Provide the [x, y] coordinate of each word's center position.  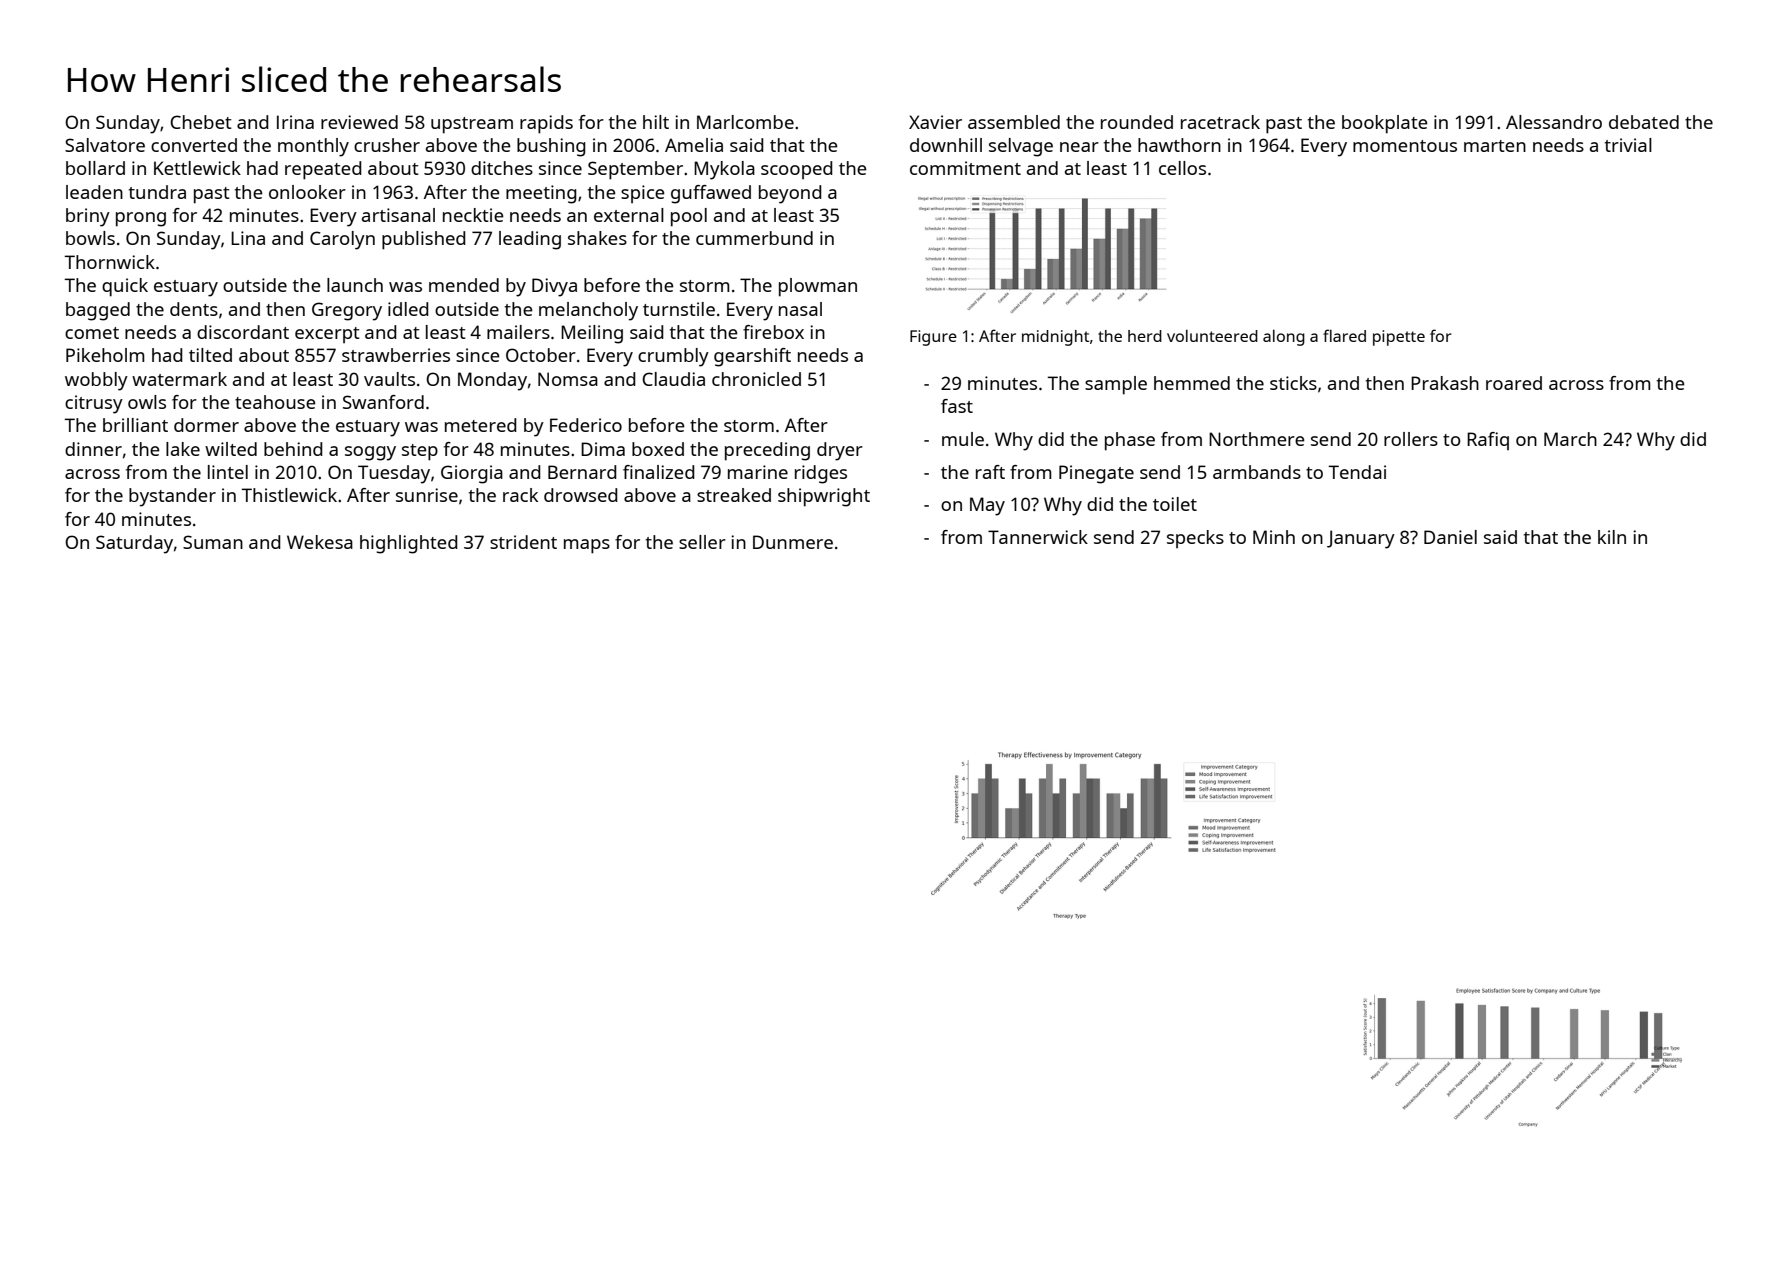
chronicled [756, 379]
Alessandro [1554, 122]
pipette [1399, 338]
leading [530, 240]
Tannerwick [1038, 537]
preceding [767, 451]
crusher [387, 145]
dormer [206, 425]
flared [1344, 335]
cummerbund [754, 238]
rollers [1411, 439]
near [1079, 147]
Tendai [1357, 472]
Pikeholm [105, 355]
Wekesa [320, 542]
